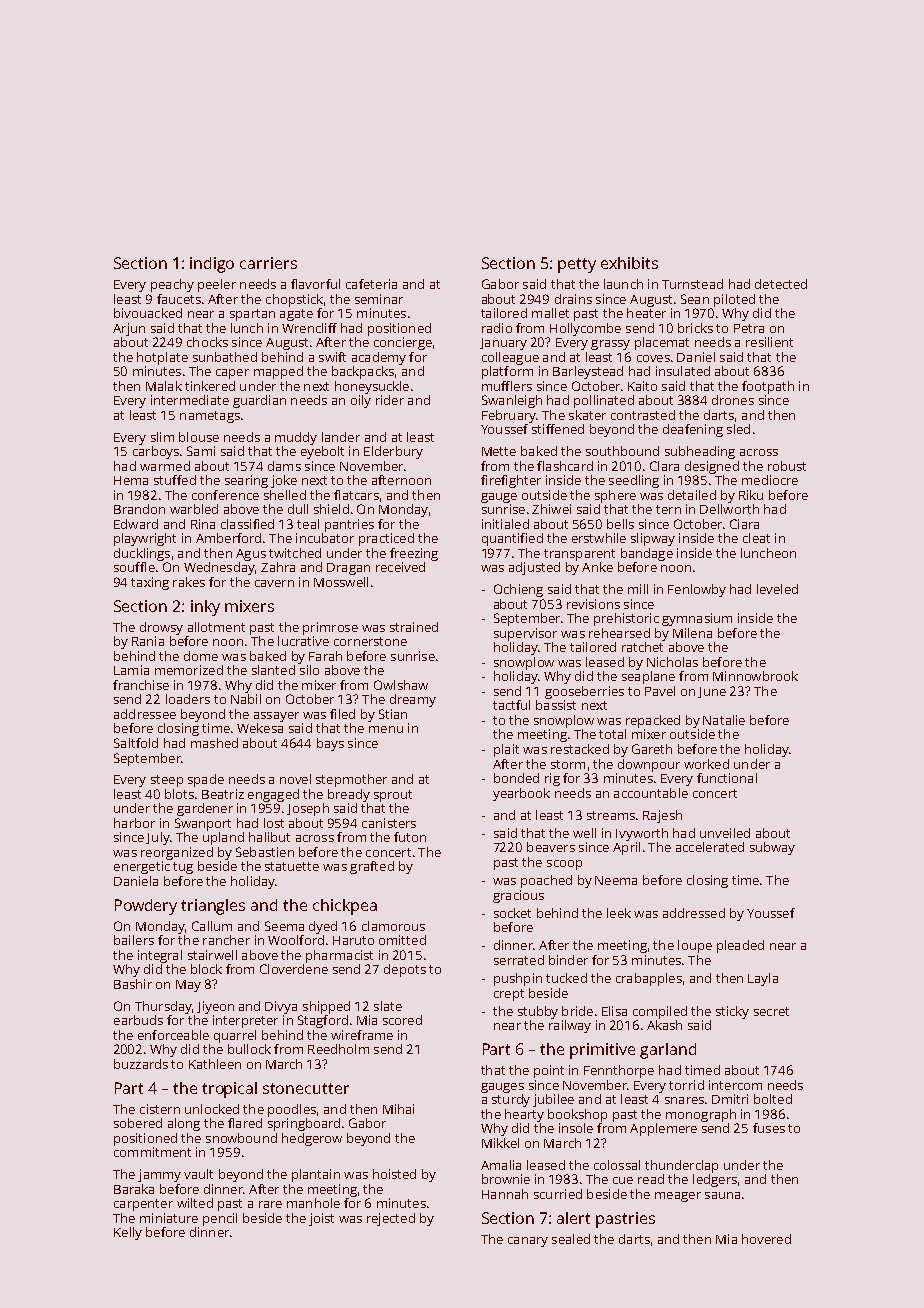 The image size is (924, 1308). What do you see at coordinates (322, 452) in the page?
I see `eyebolt` at bounding box center [322, 452].
